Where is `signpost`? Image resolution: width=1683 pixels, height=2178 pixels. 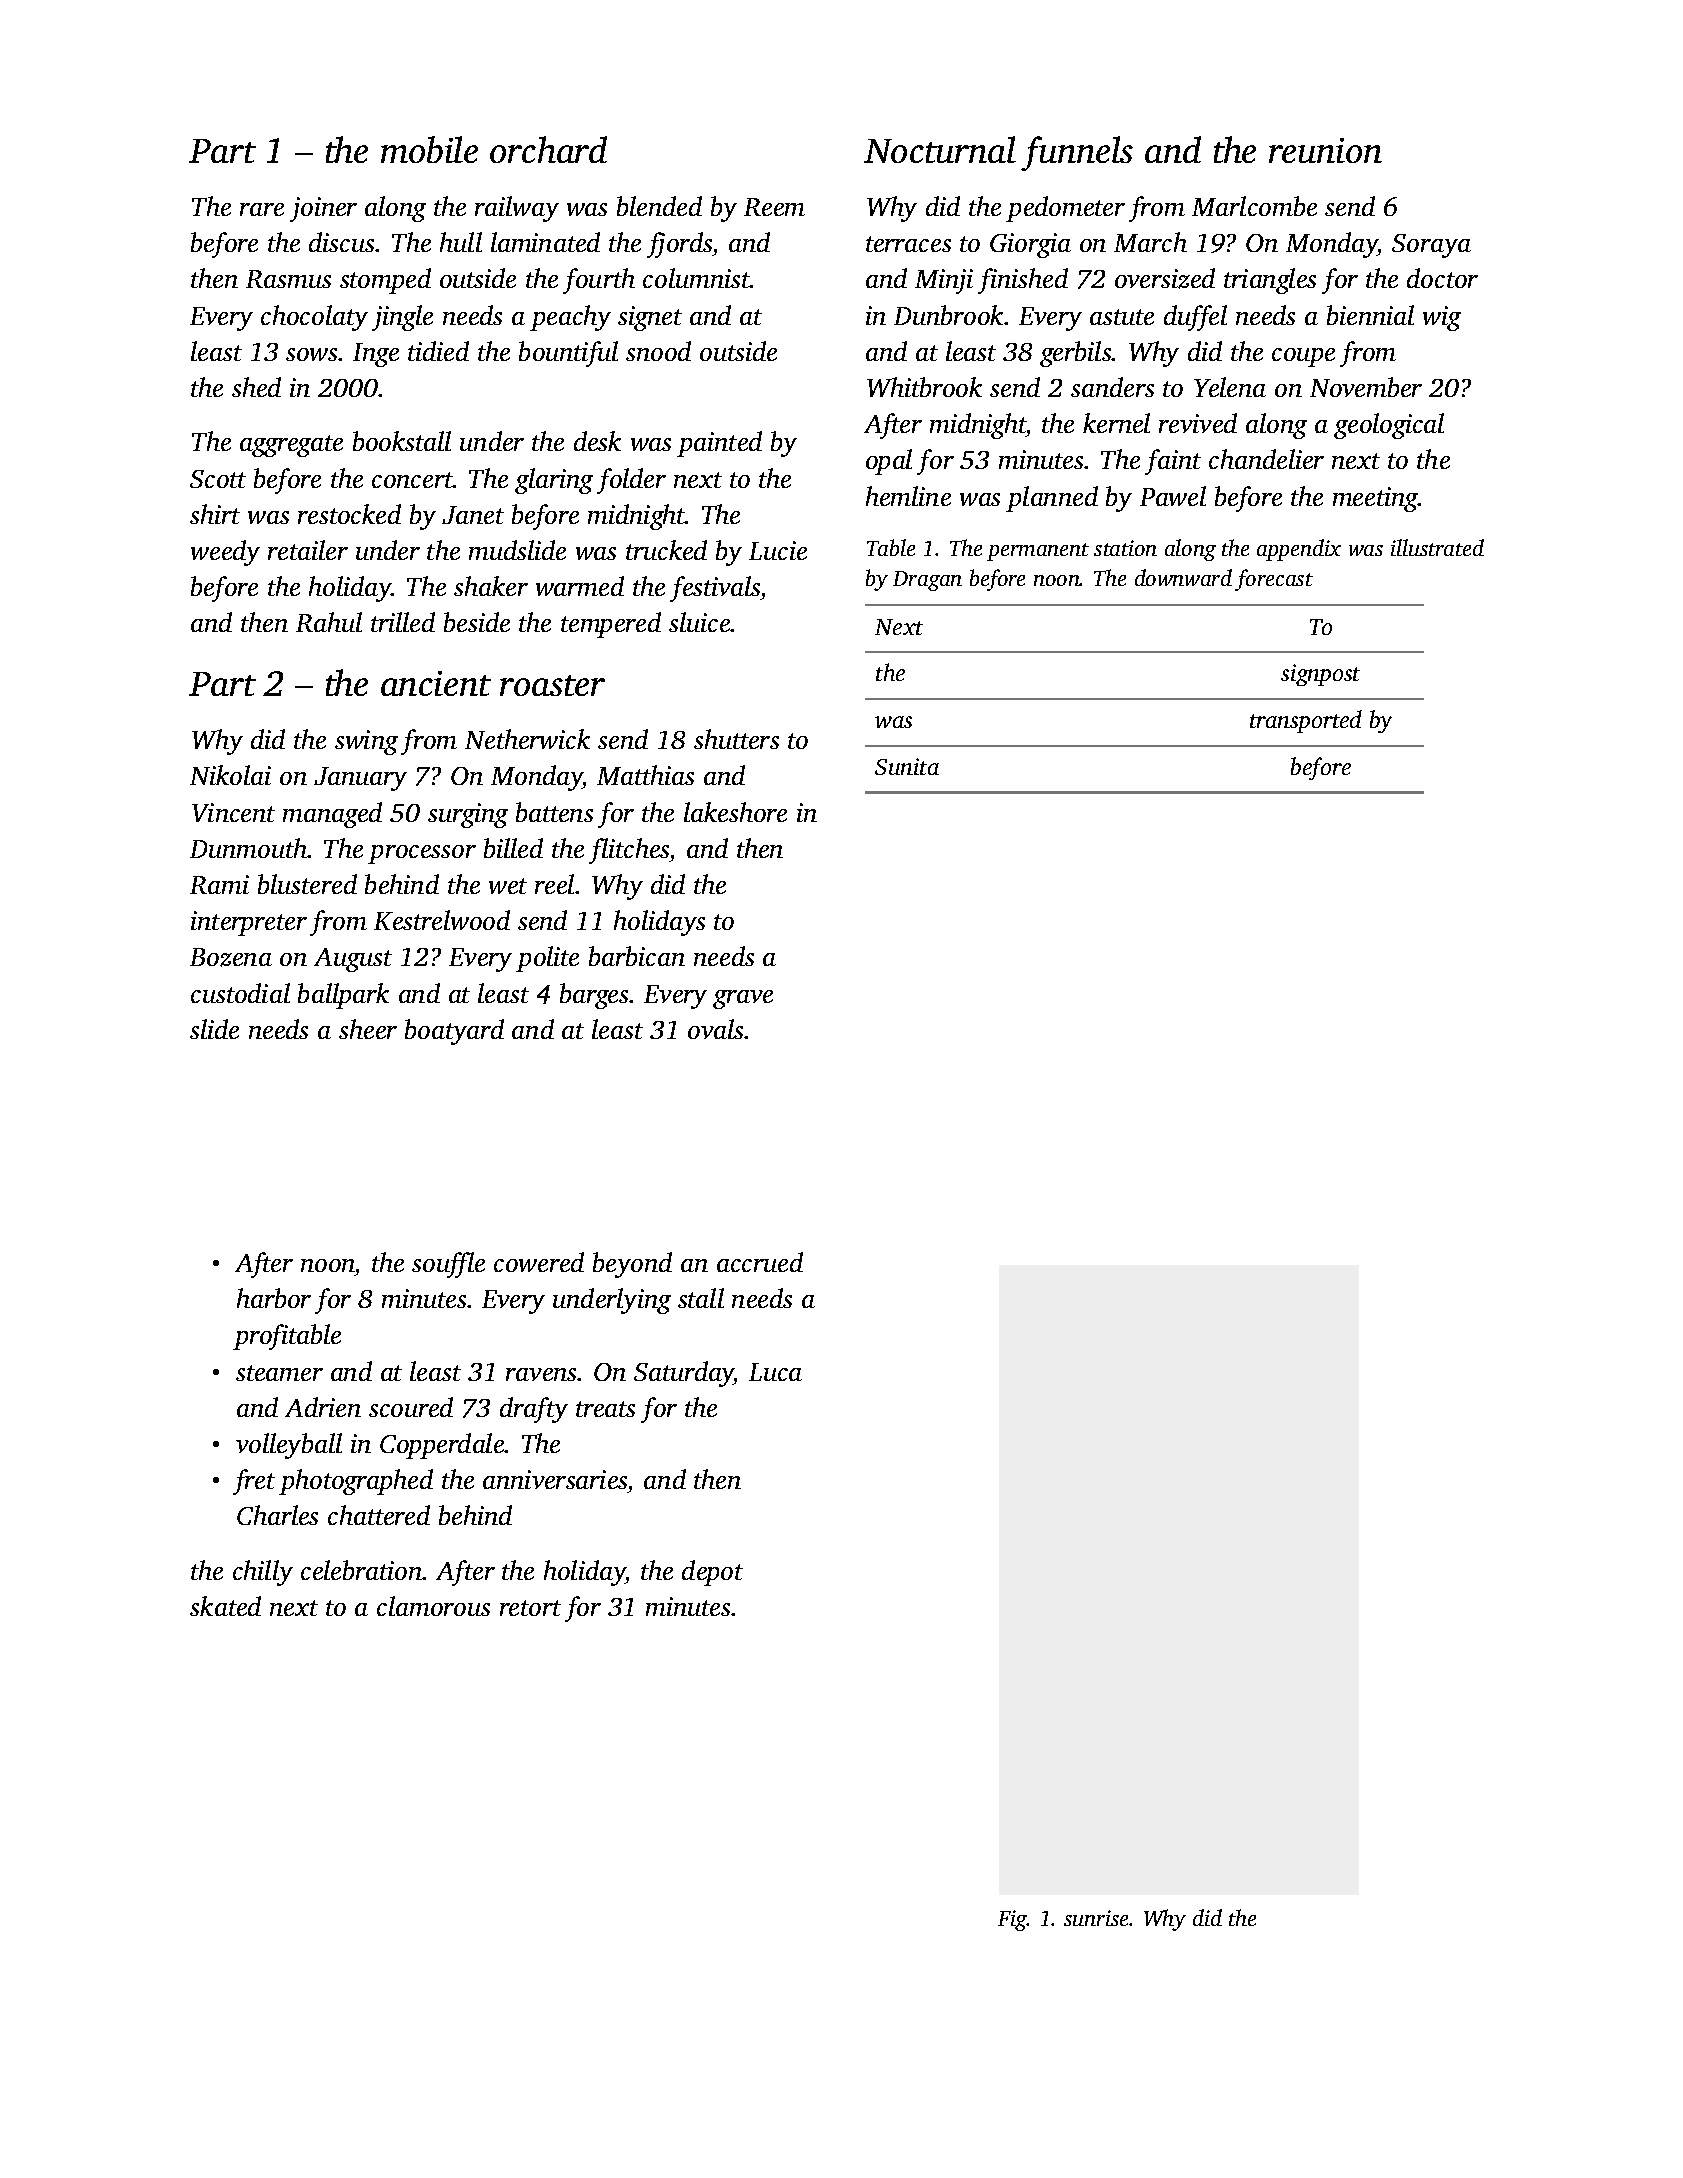 signpost is located at coordinates (1320, 675).
